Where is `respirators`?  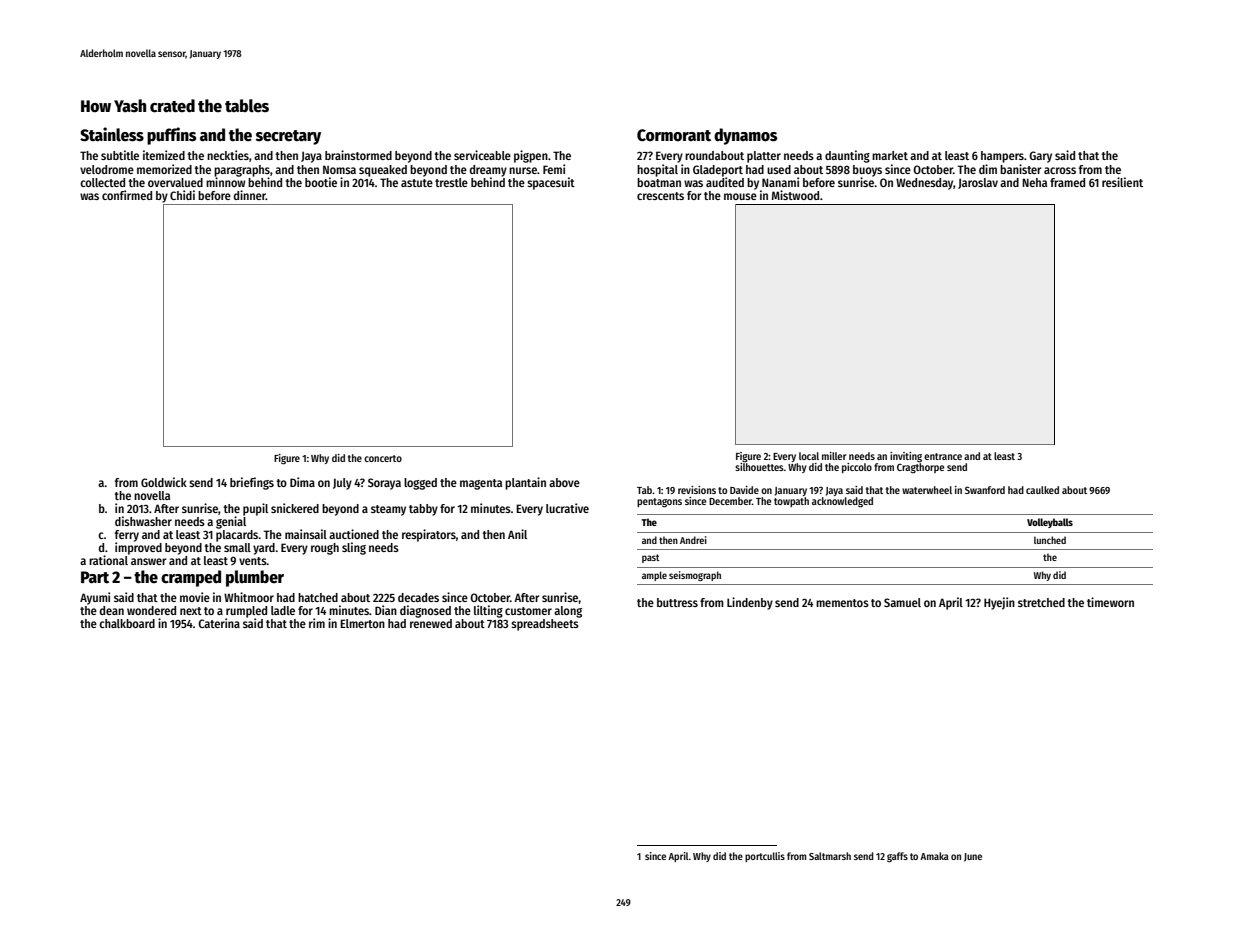
respirators is located at coordinates (429, 535).
